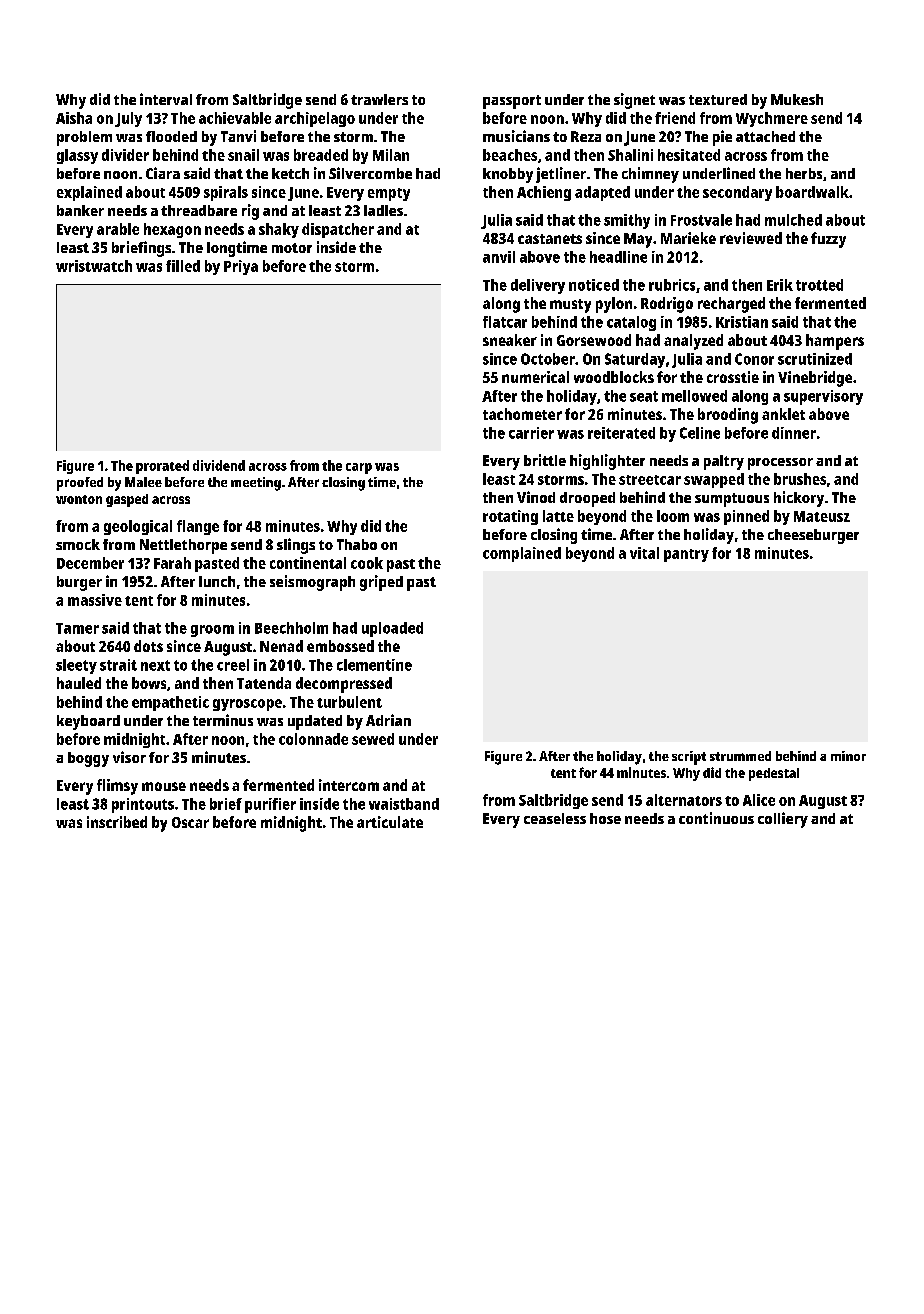 The image size is (924, 1314). I want to click on divider, so click(125, 155).
